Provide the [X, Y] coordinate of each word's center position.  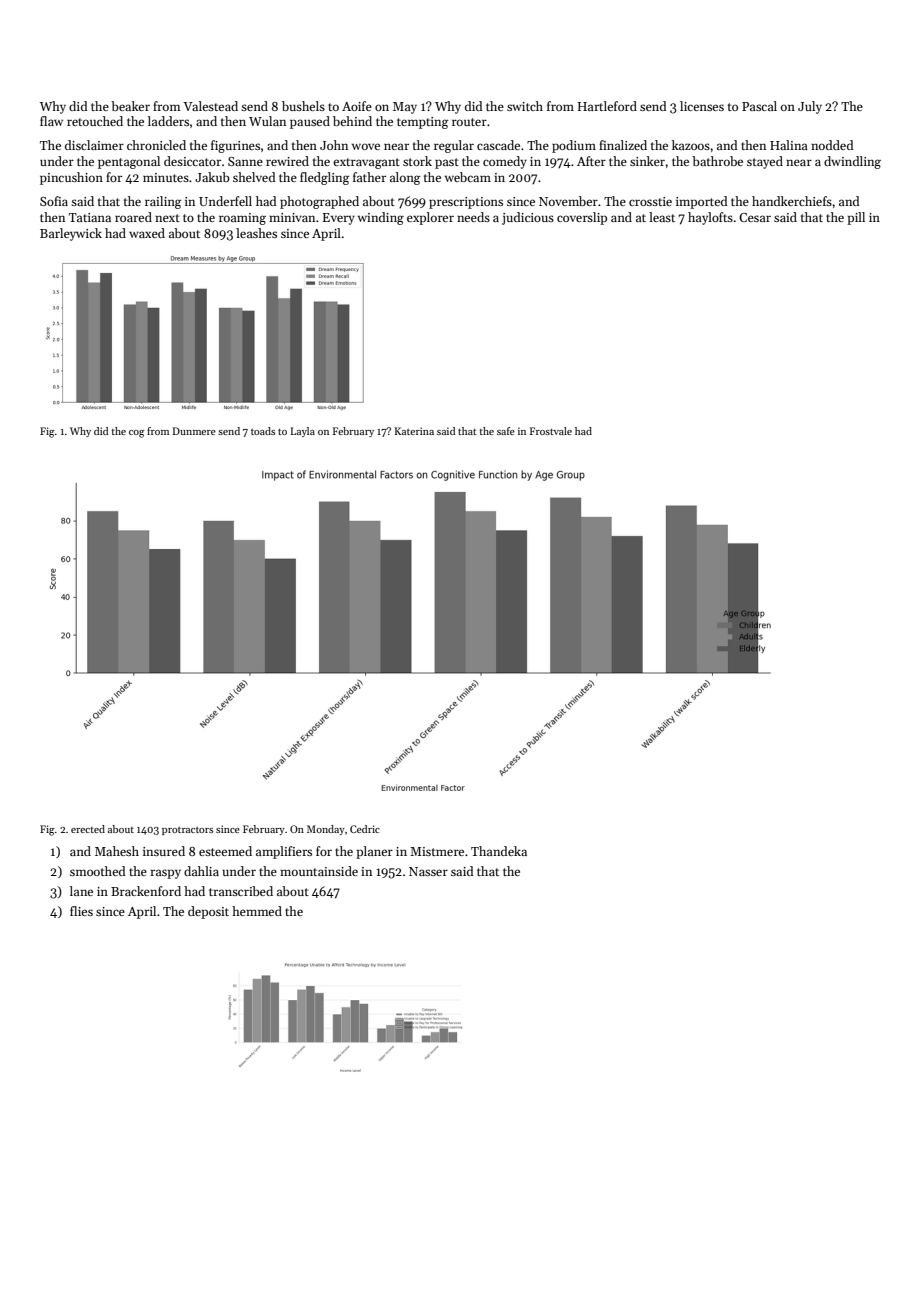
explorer [430, 218]
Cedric [365, 829]
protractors [187, 831]
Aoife [357, 106]
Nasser [428, 871]
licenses [702, 106]
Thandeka [499, 851]
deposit [208, 912]
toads [263, 431]
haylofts [710, 218]
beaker [130, 106]
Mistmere [437, 851]
